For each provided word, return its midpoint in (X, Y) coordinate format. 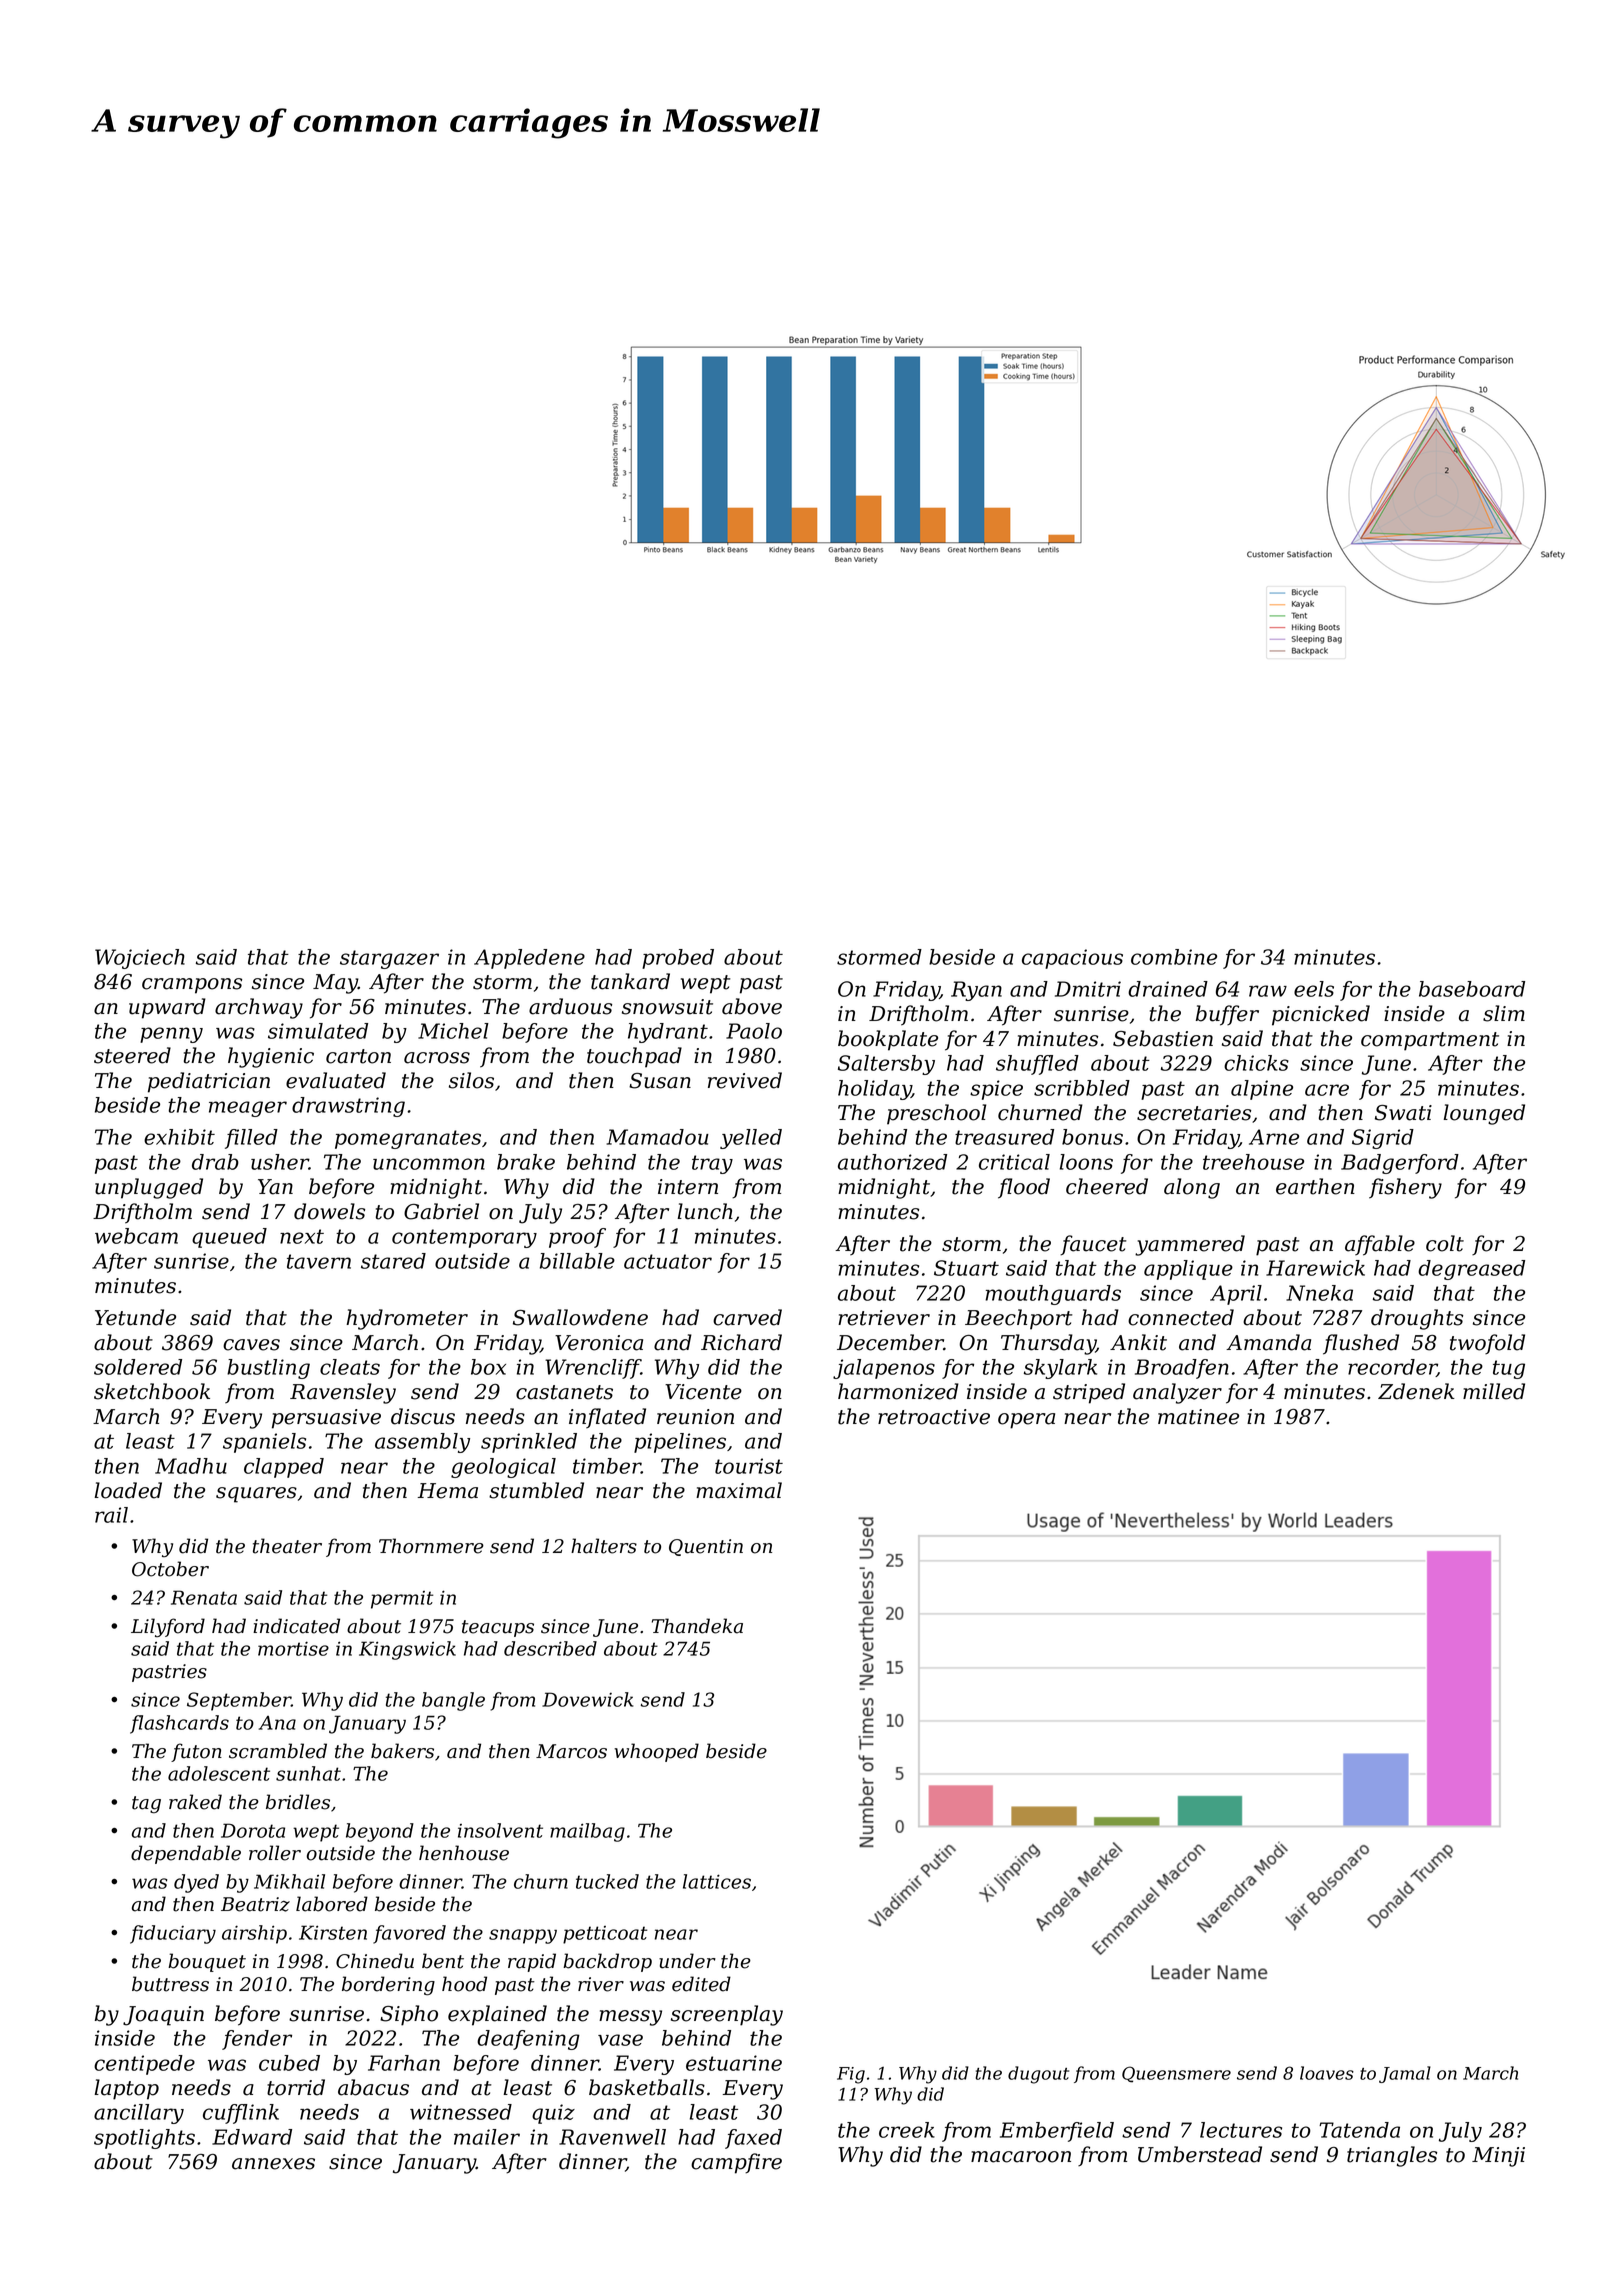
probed (678, 959)
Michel (453, 1031)
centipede (144, 2065)
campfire (736, 2163)
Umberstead (1200, 2154)
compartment (1430, 1041)
